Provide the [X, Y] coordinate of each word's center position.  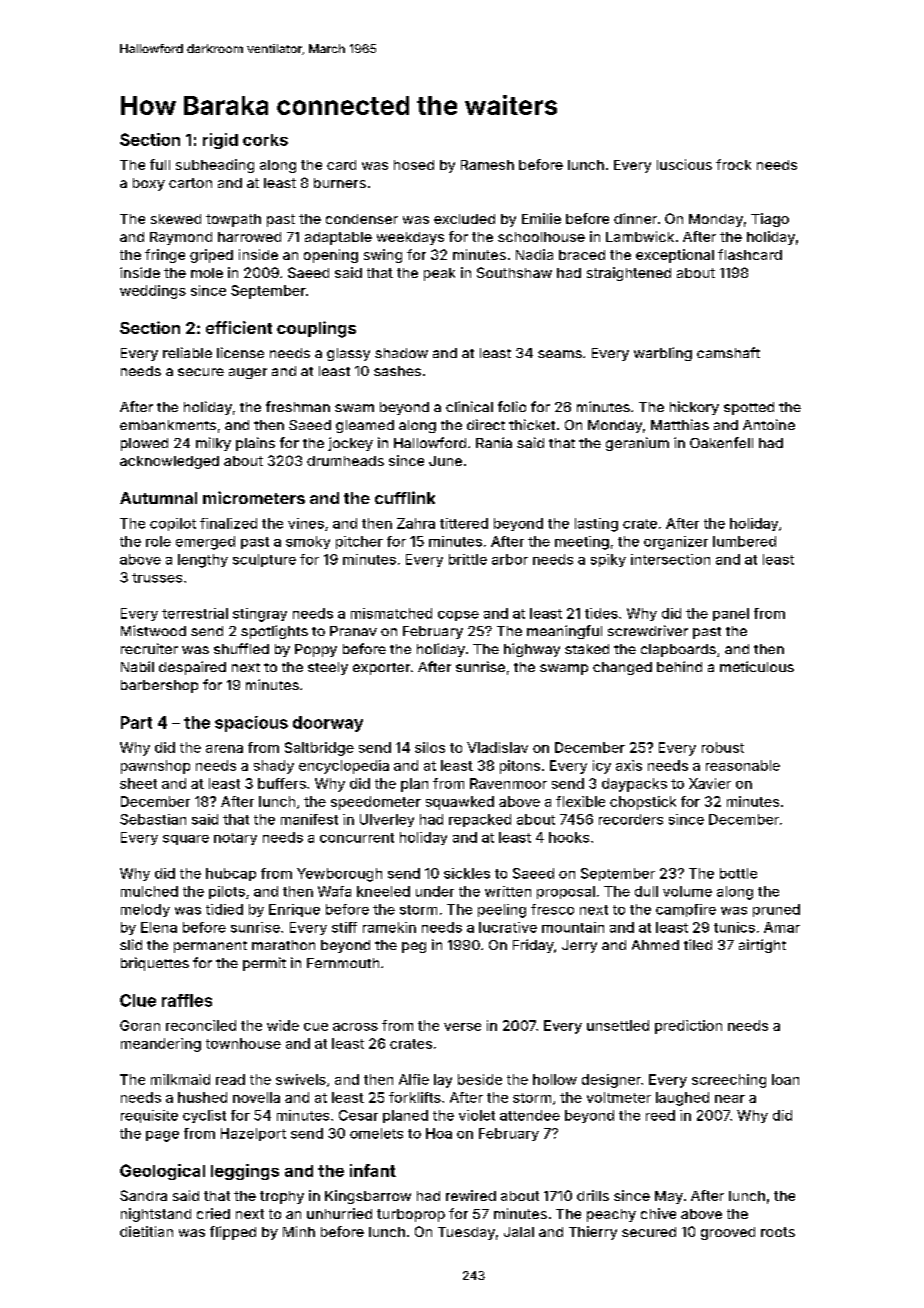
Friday [533, 946]
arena [224, 749]
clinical [469, 406]
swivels [301, 1079]
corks [265, 140]
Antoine [769, 424]
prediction [688, 1027]
